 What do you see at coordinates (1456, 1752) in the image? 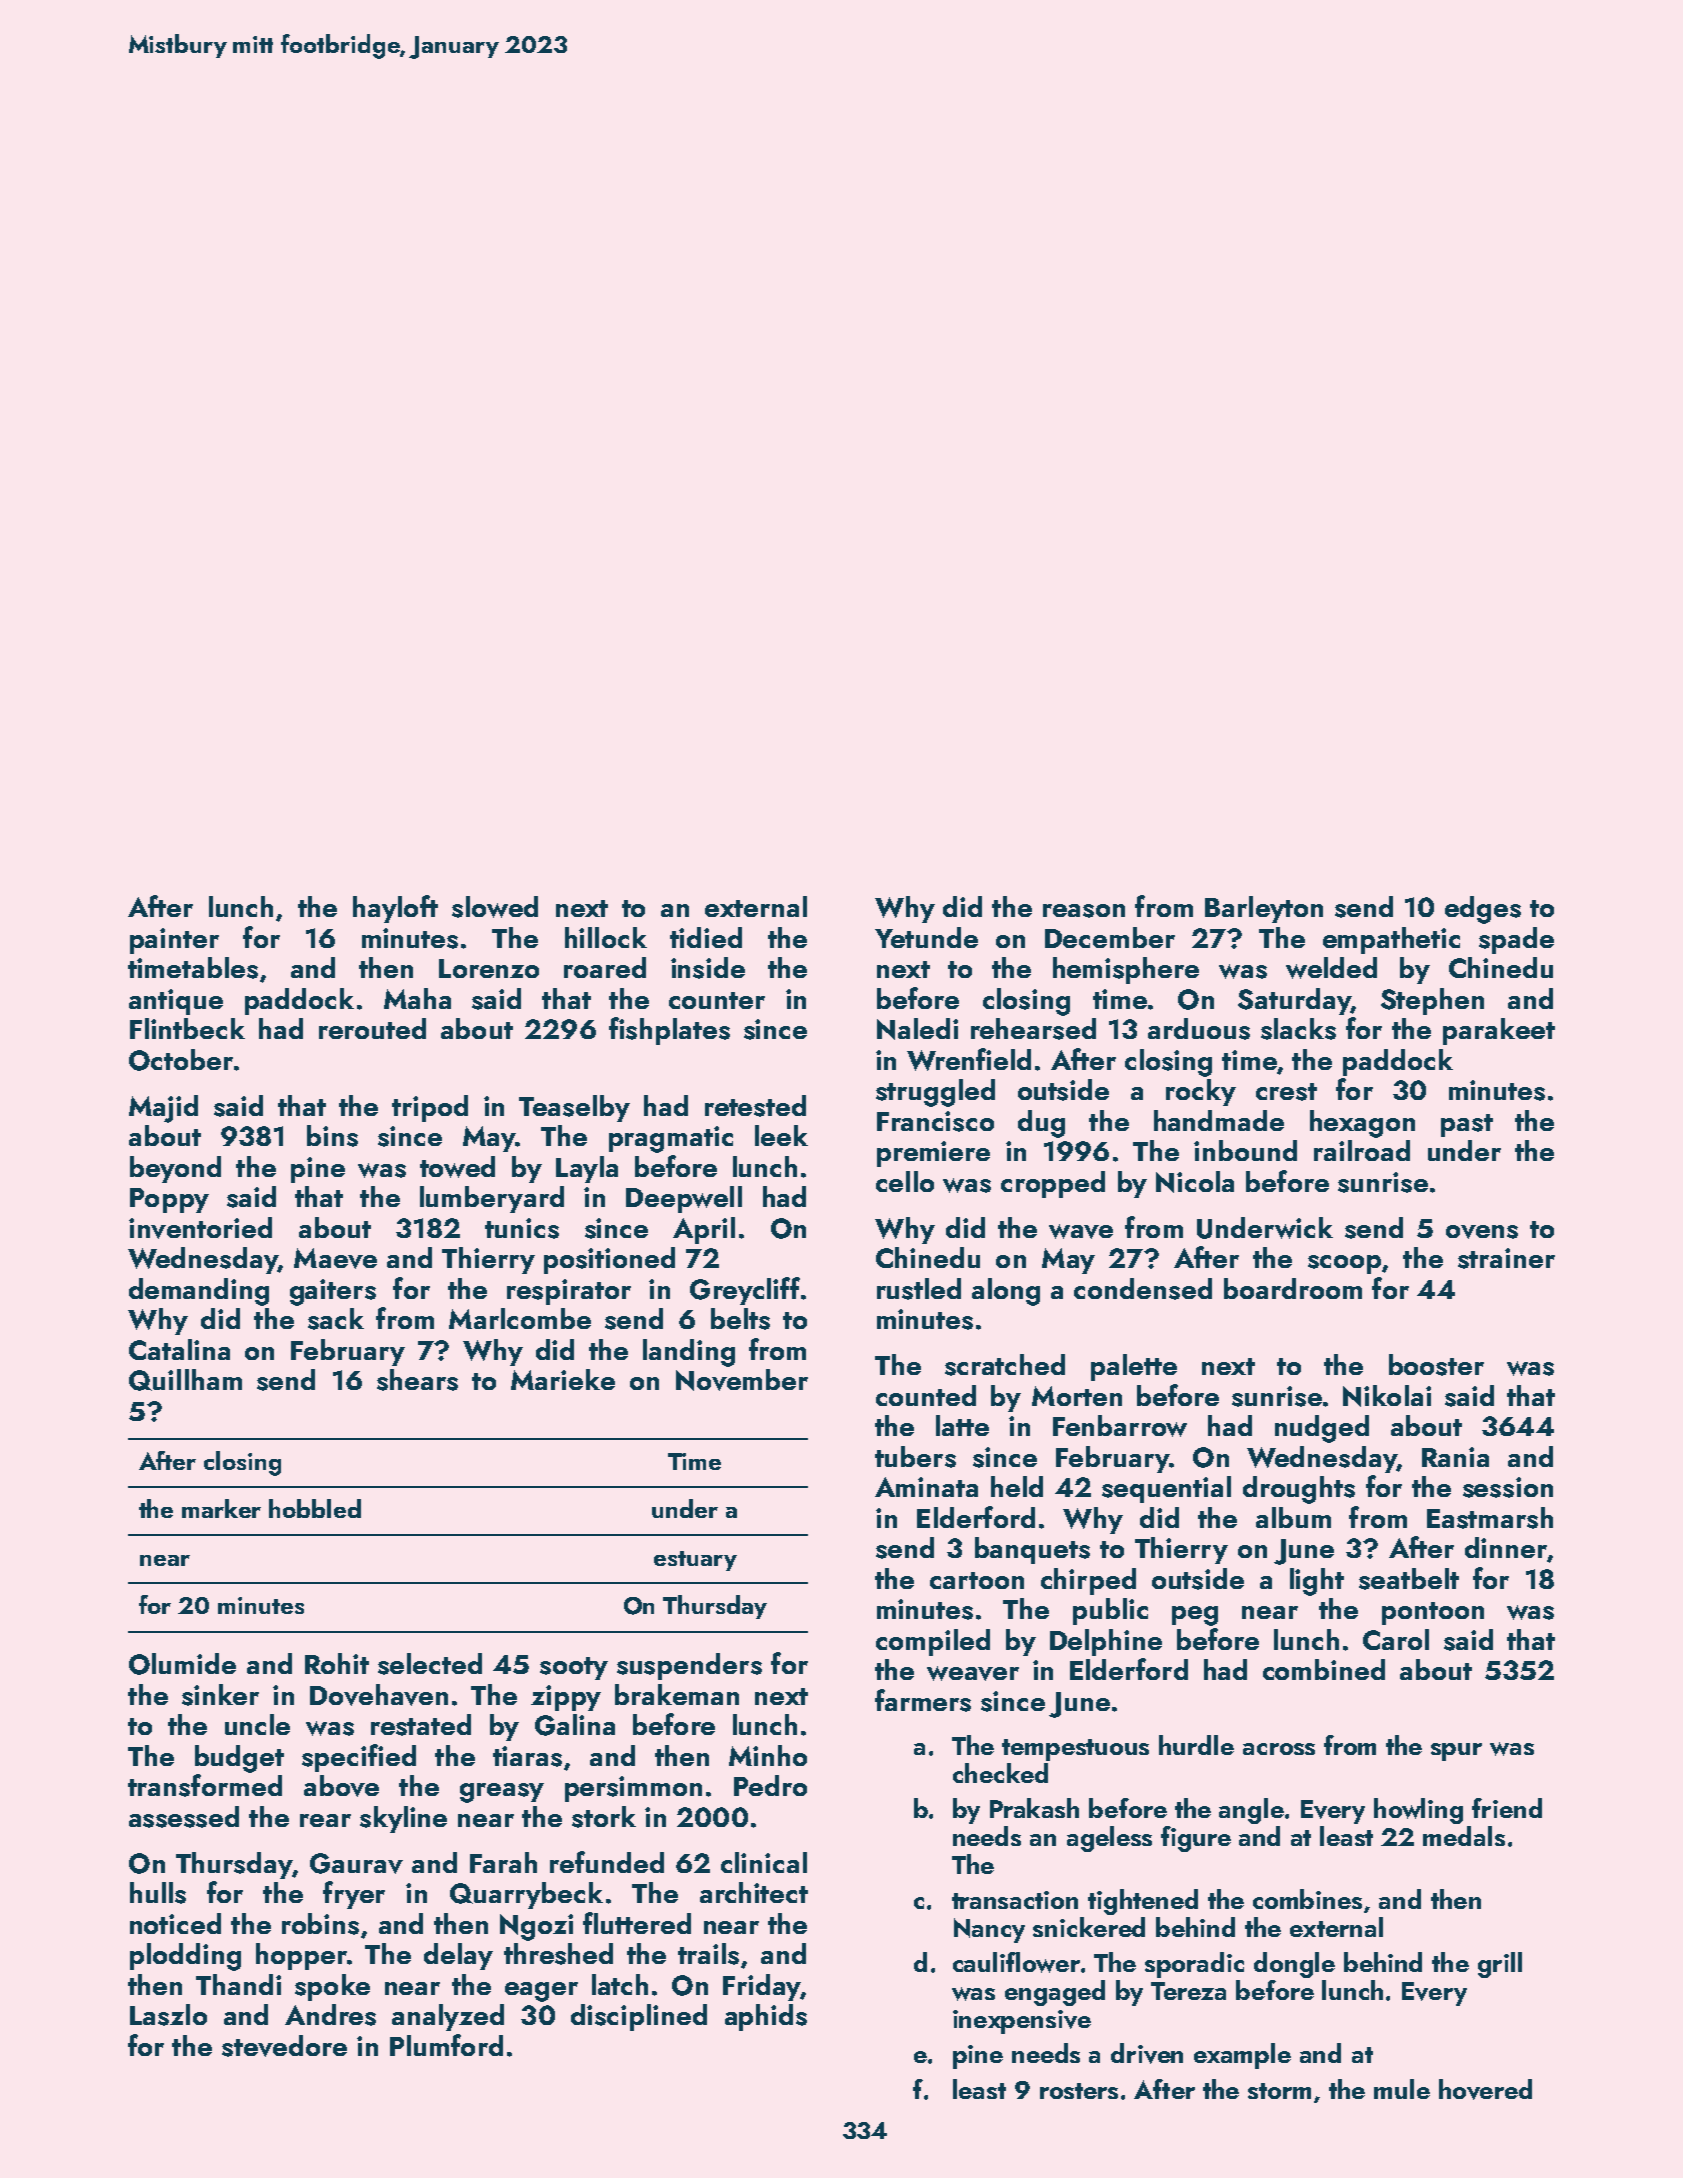
I see `spur` at bounding box center [1456, 1752].
